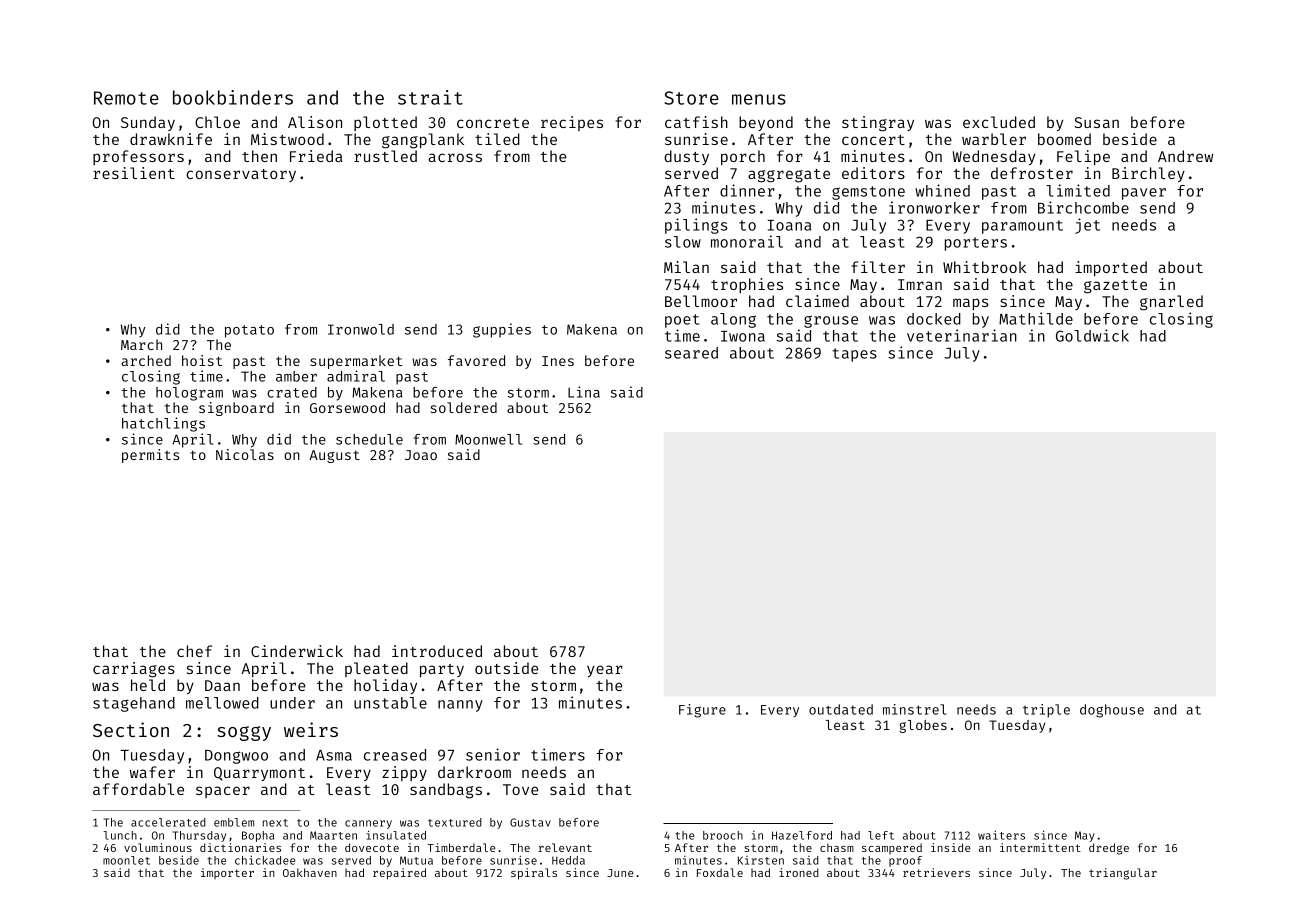 Image resolution: width=1308 pixels, height=924 pixels. Describe the element at coordinates (1046, 711) in the screenshot. I see `triple` at that location.
